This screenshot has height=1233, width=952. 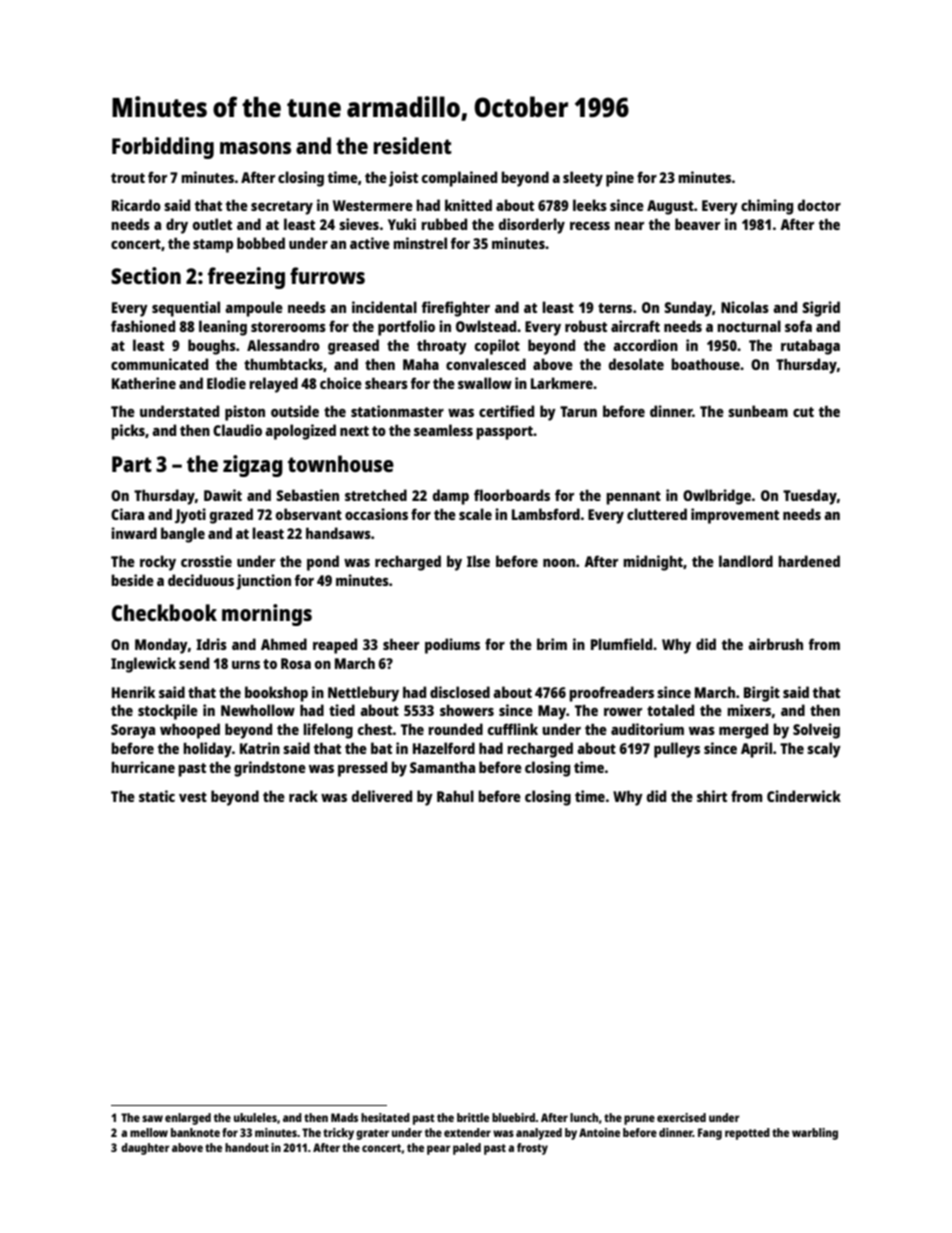 I want to click on brittle, so click(x=473, y=1117).
